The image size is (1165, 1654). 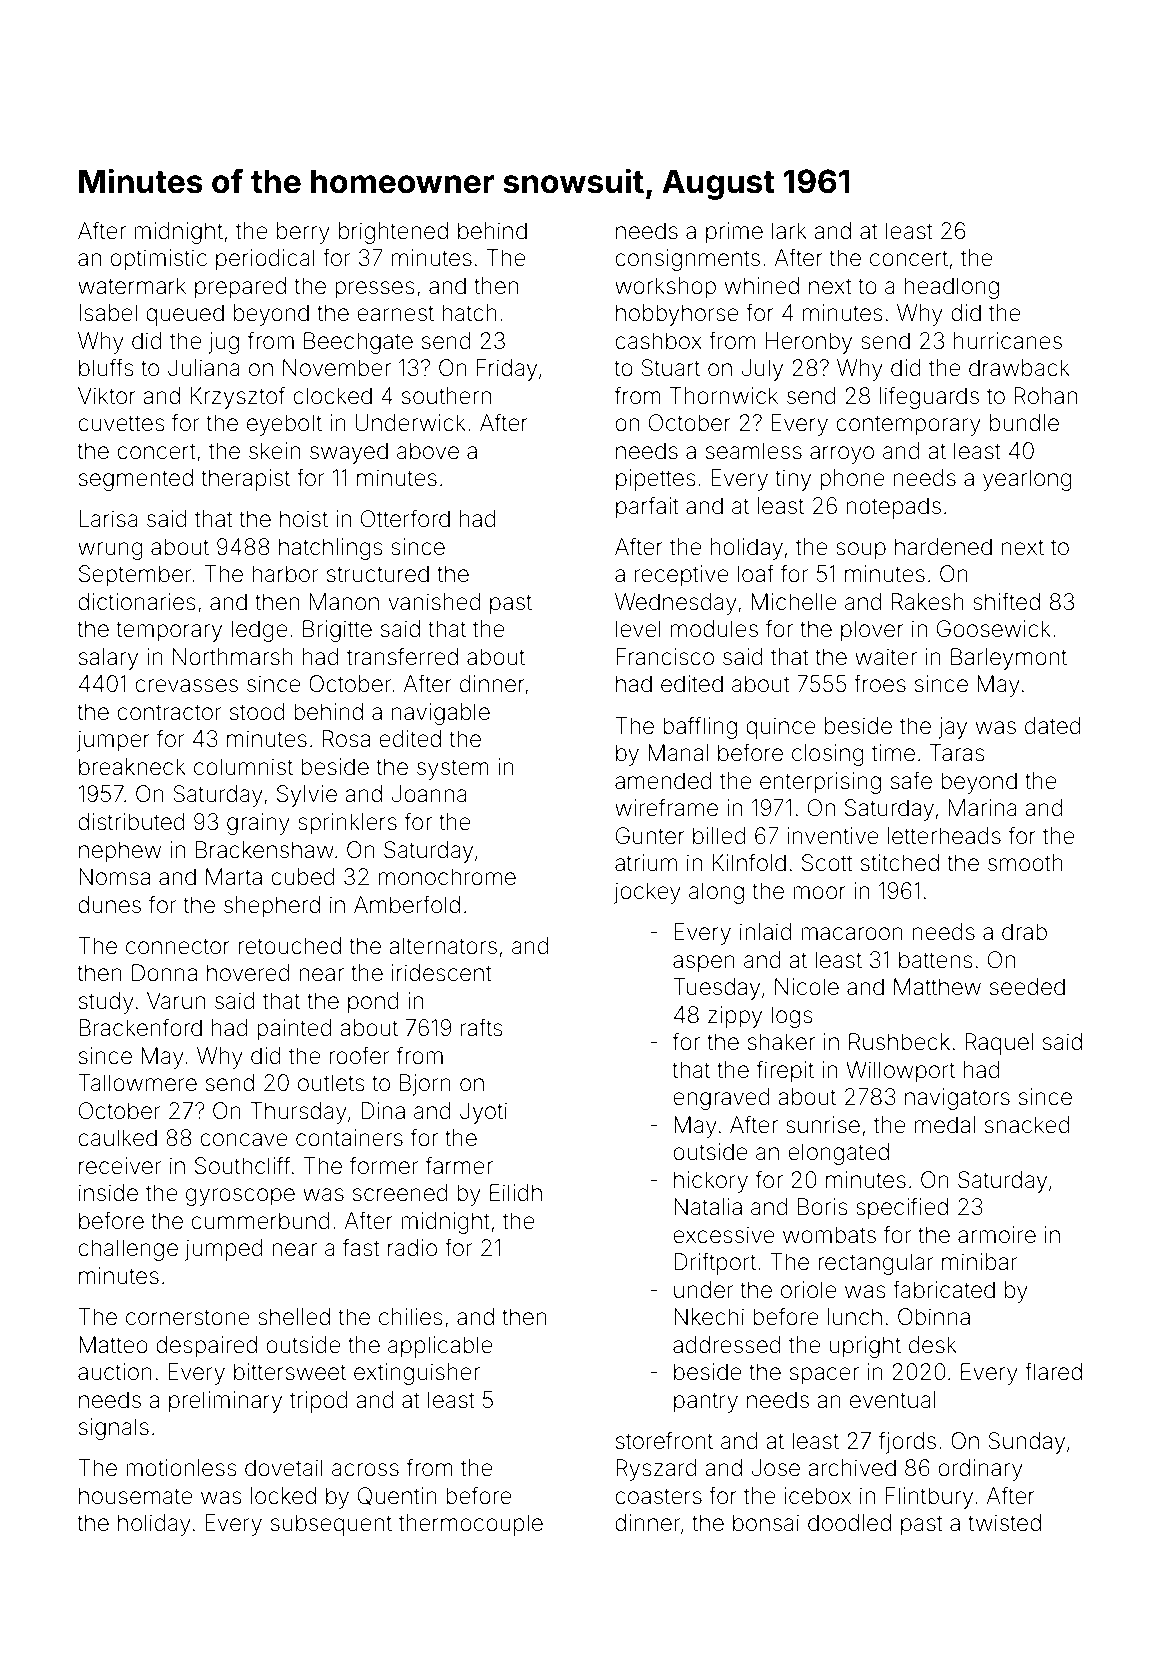 I want to click on yearlong, so click(x=1027, y=480).
